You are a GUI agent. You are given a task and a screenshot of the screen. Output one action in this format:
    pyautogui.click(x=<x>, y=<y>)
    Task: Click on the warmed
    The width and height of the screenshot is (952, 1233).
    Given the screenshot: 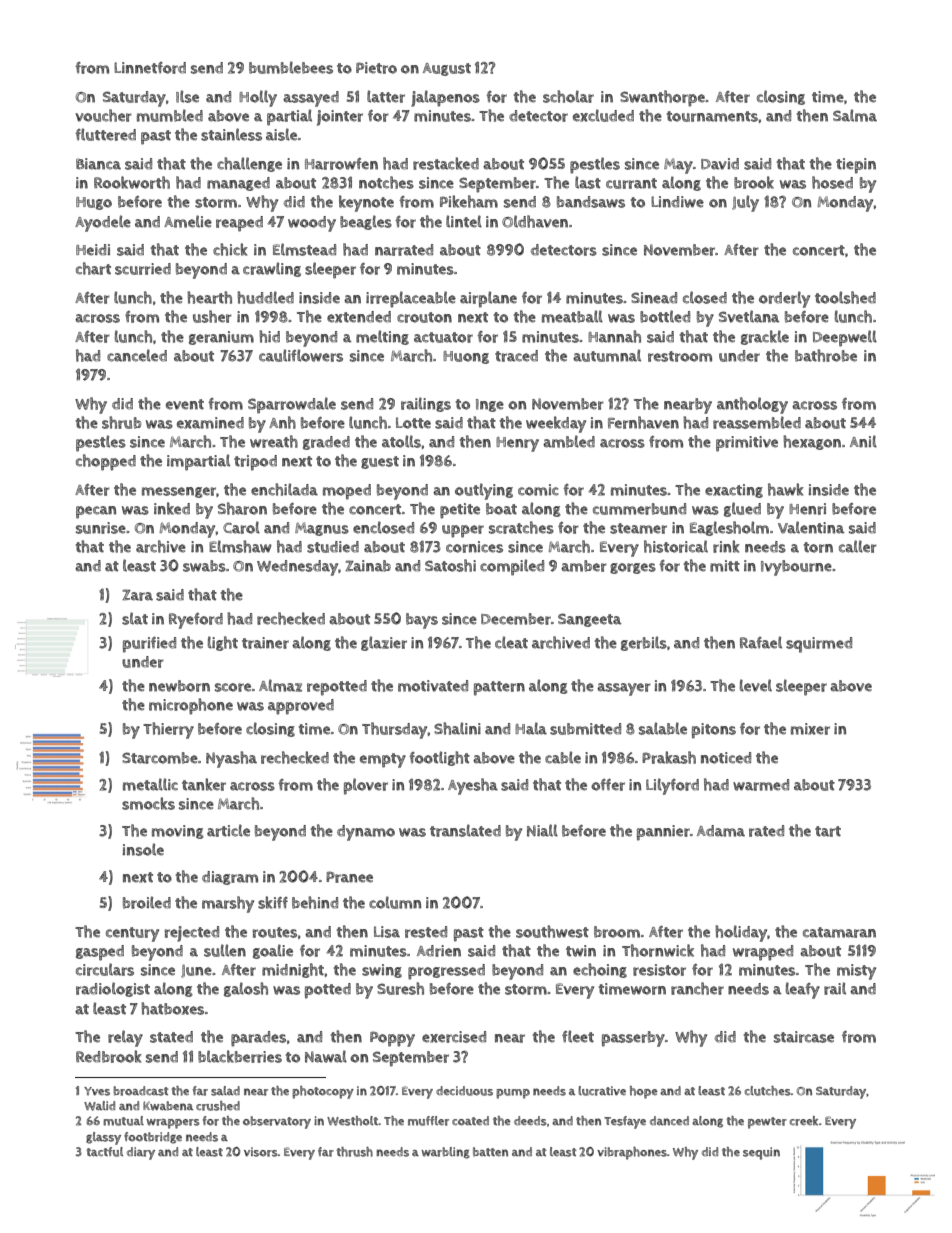 What is the action you would take?
    pyautogui.click(x=761, y=785)
